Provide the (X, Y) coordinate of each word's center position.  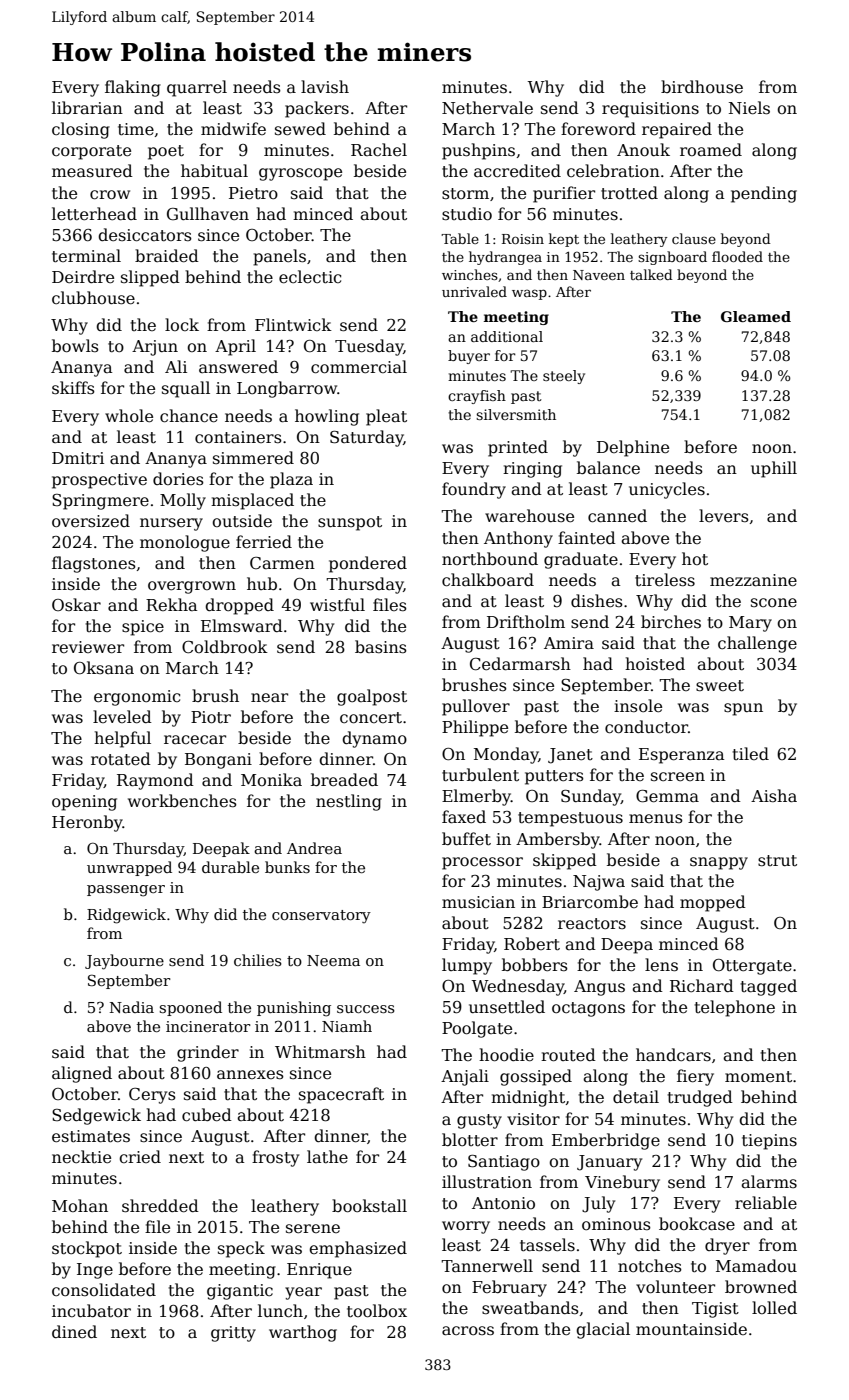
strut (777, 860)
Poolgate (477, 1029)
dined (74, 1332)
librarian (87, 108)
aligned (82, 1074)
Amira (569, 643)
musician (478, 902)
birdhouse (702, 86)
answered (238, 367)
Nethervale (487, 108)
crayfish (477, 397)
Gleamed (756, 316)
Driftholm (526, 621)
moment (758, 1077)
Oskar (76, 604)
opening (84, 803)
